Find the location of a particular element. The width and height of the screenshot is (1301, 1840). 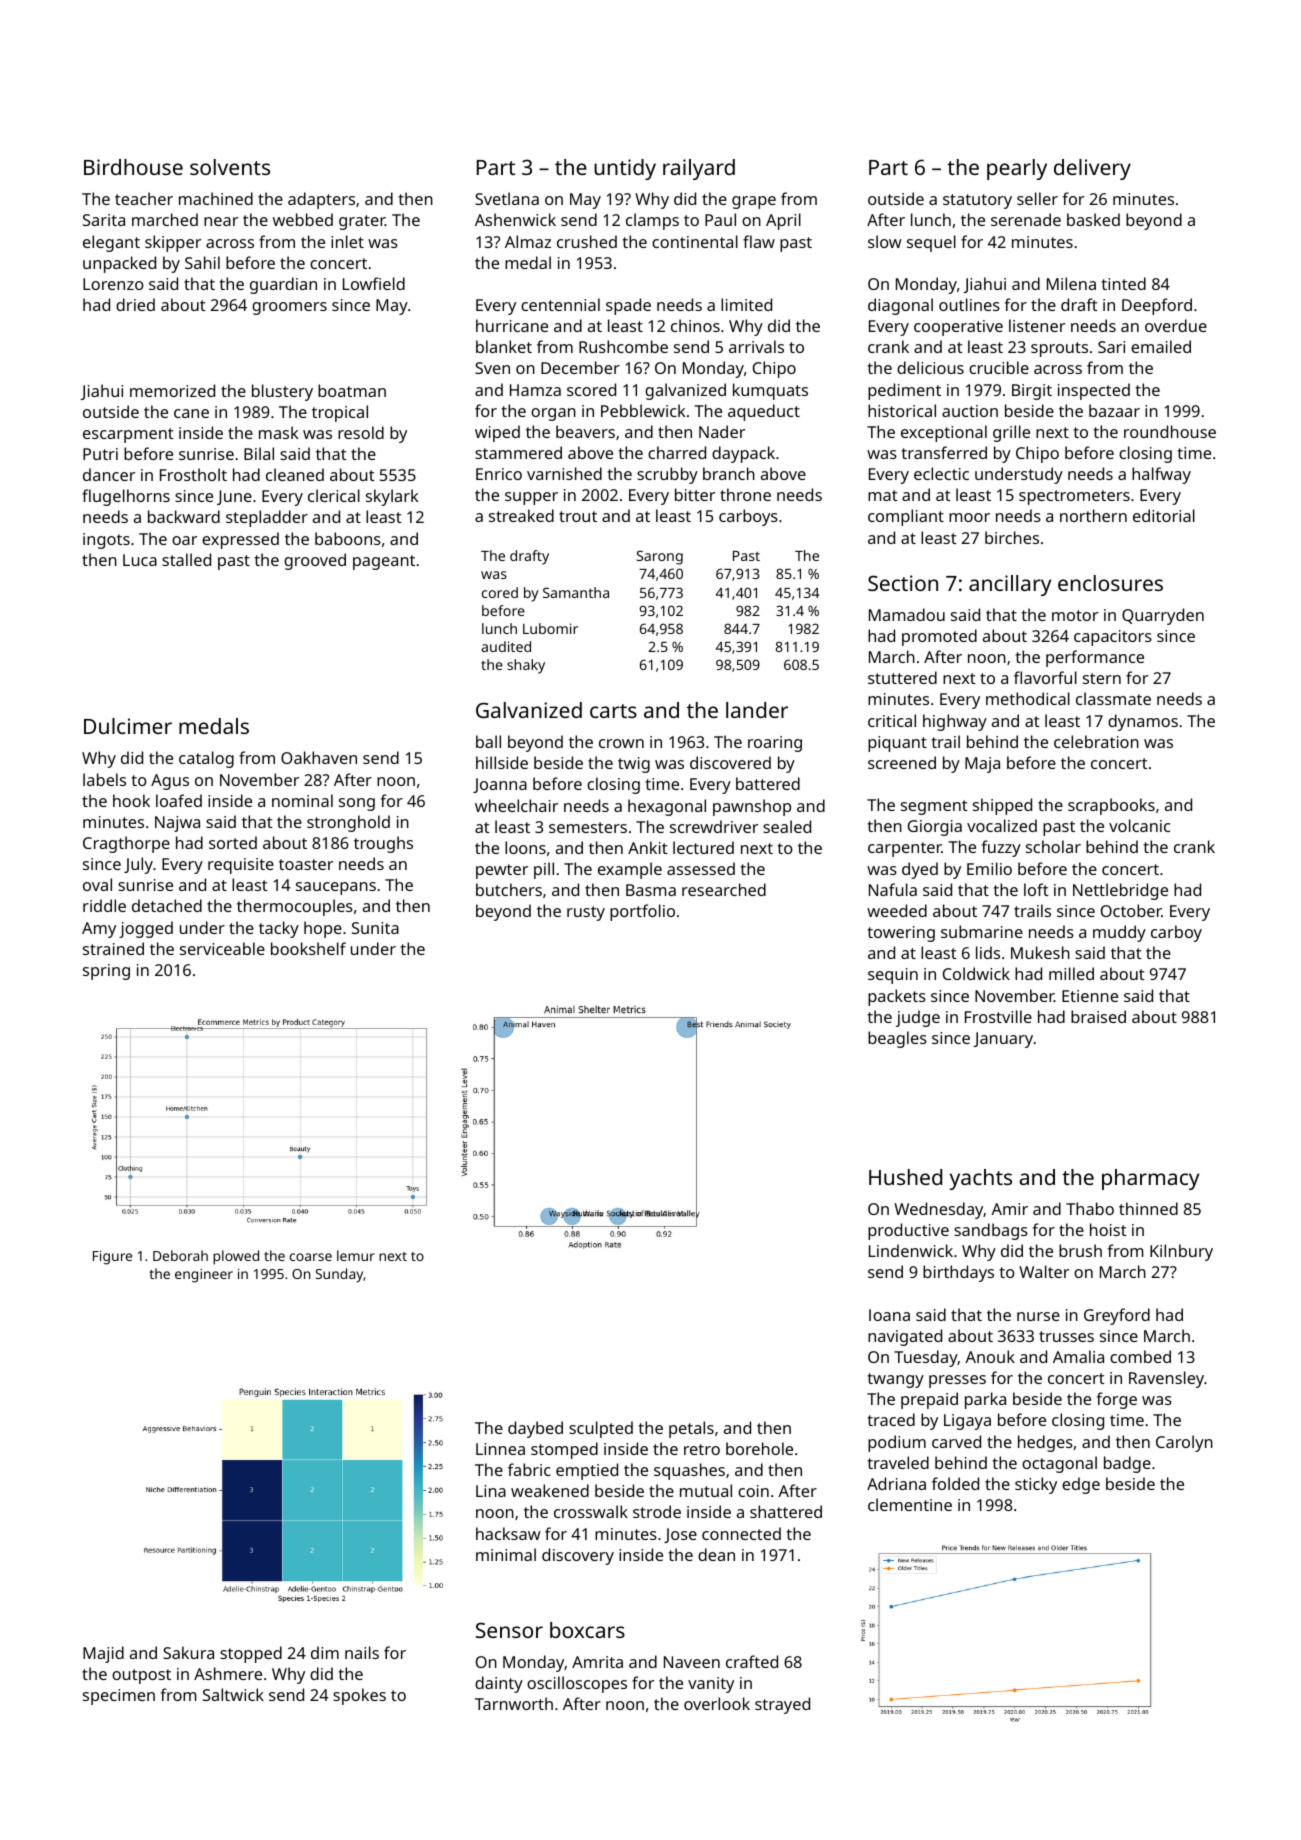

Svetlana is located at coordinates (507, 198).
